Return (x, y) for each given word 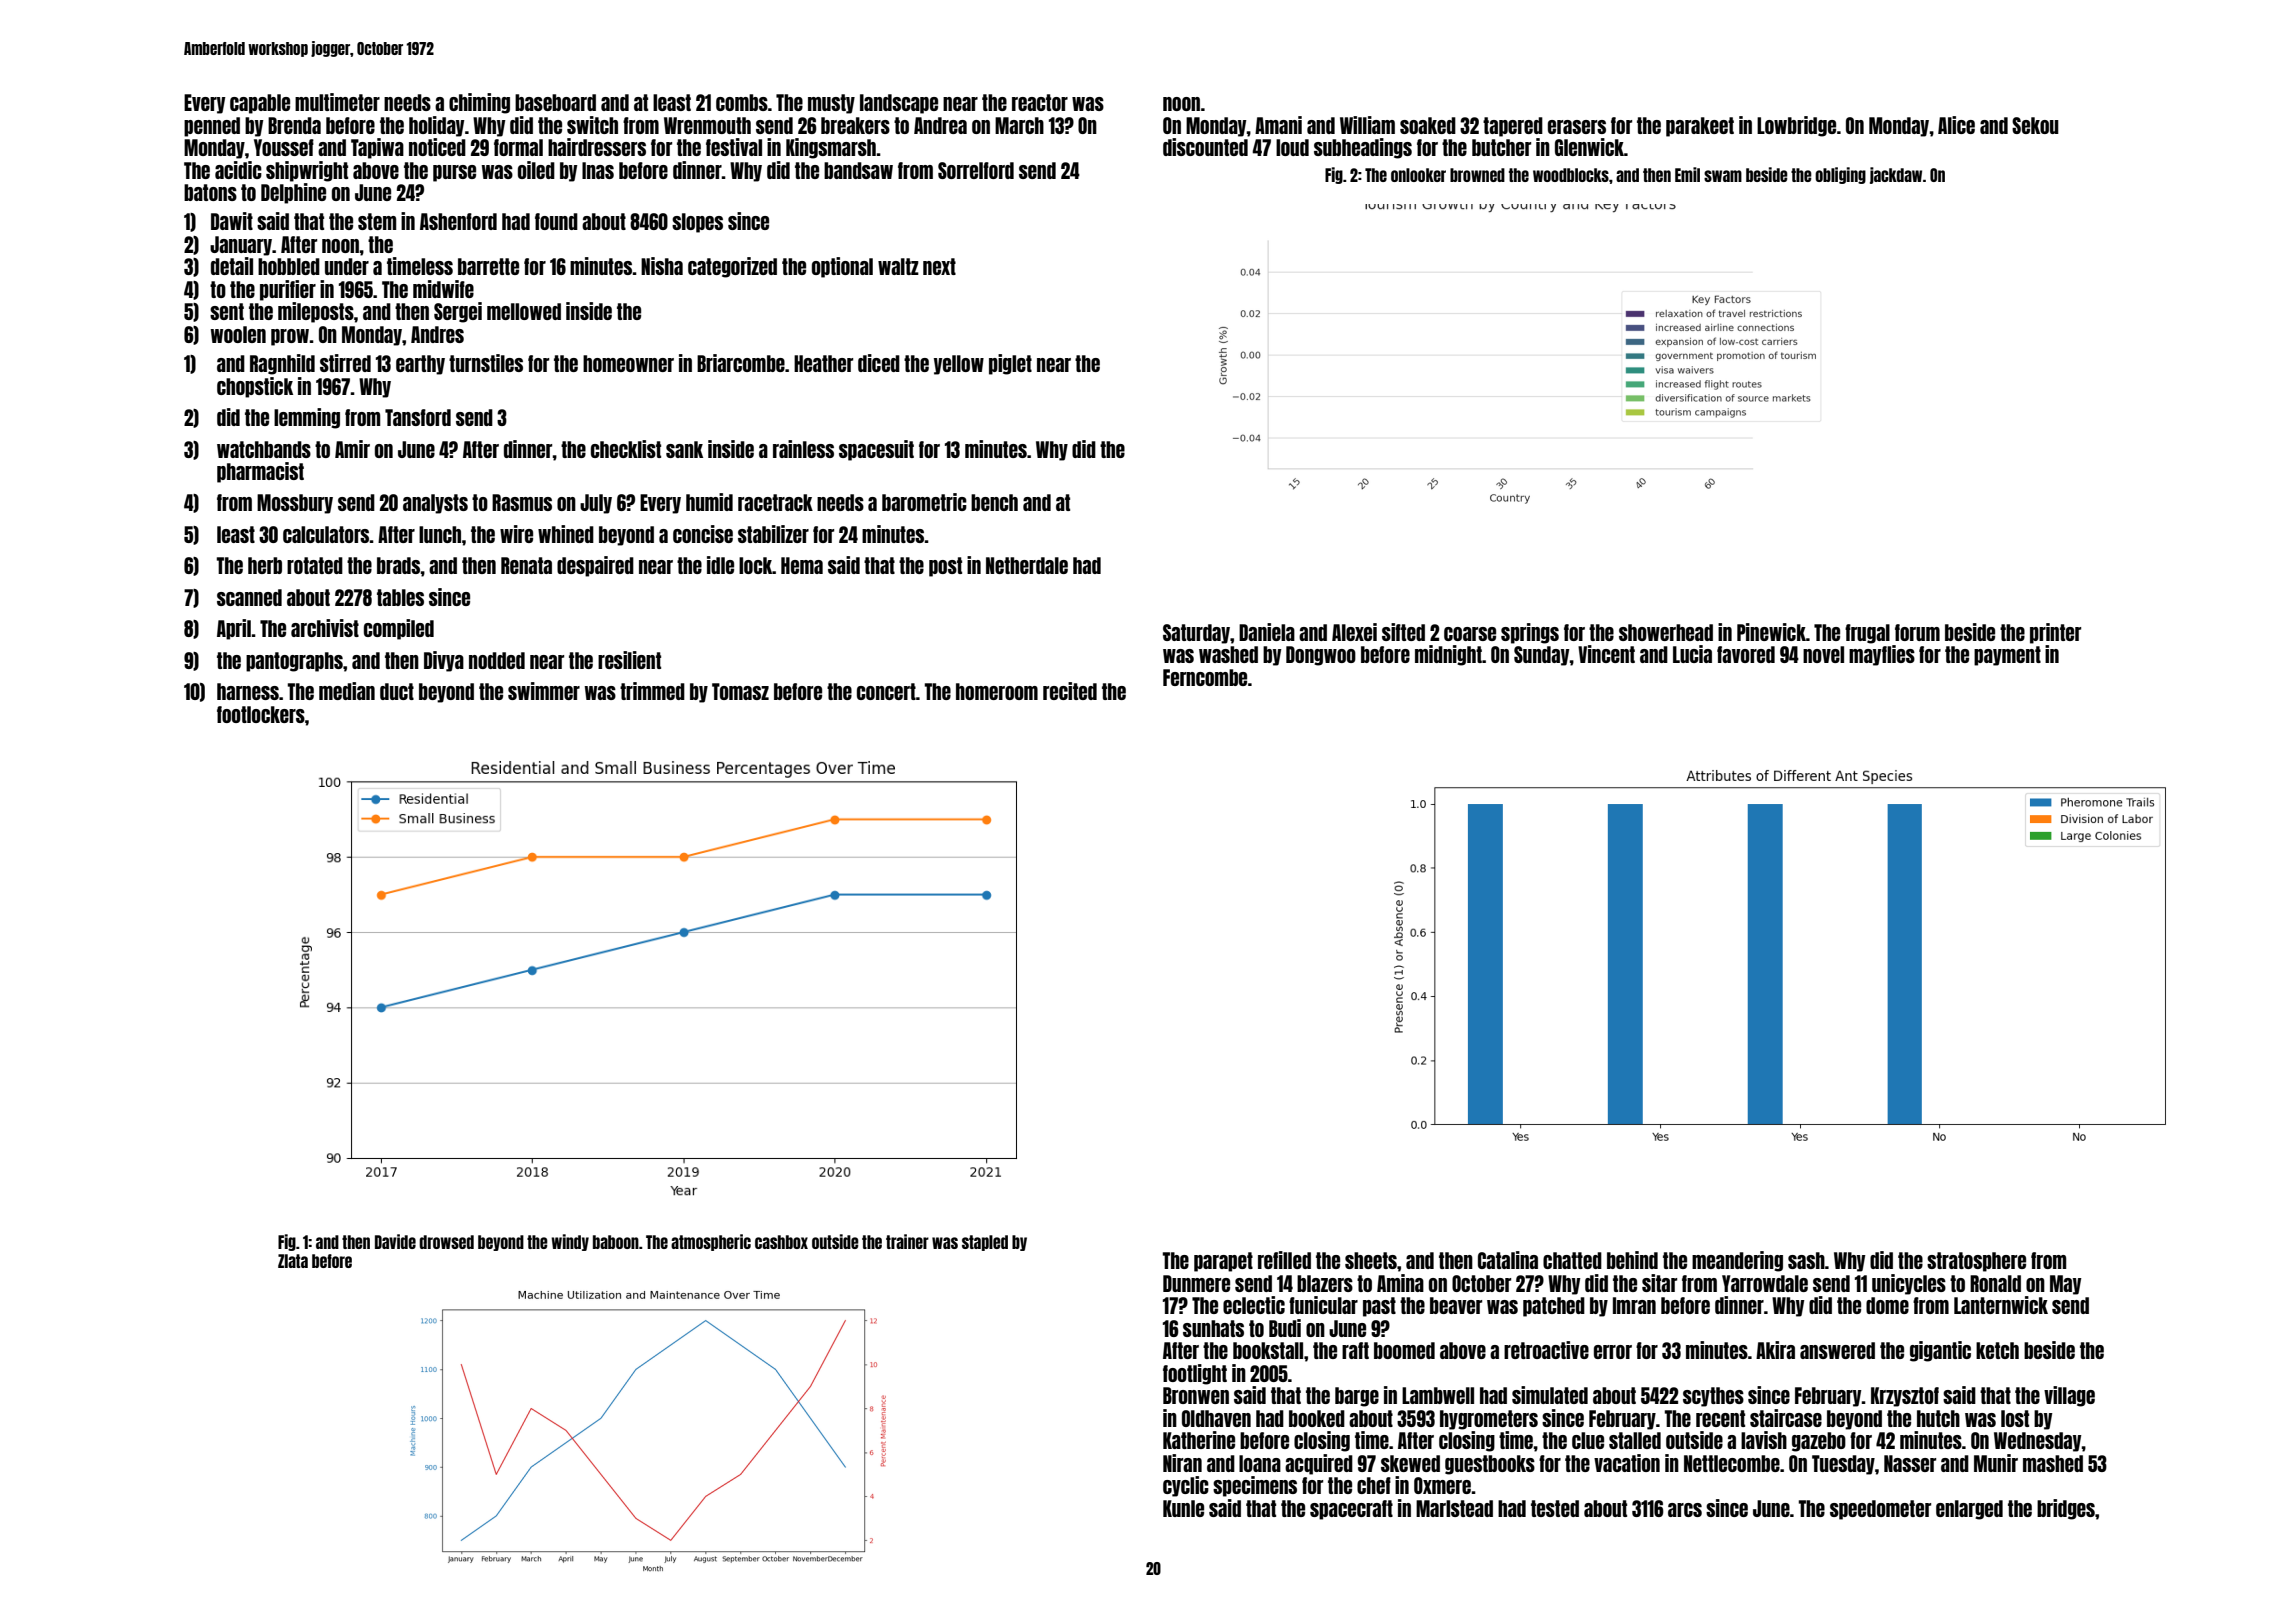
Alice (1956, 125)
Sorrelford (976, 170)
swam (1723, 176)
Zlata (293, 1261)
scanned (249, 597)
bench (994, 502)
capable (260, 104)
